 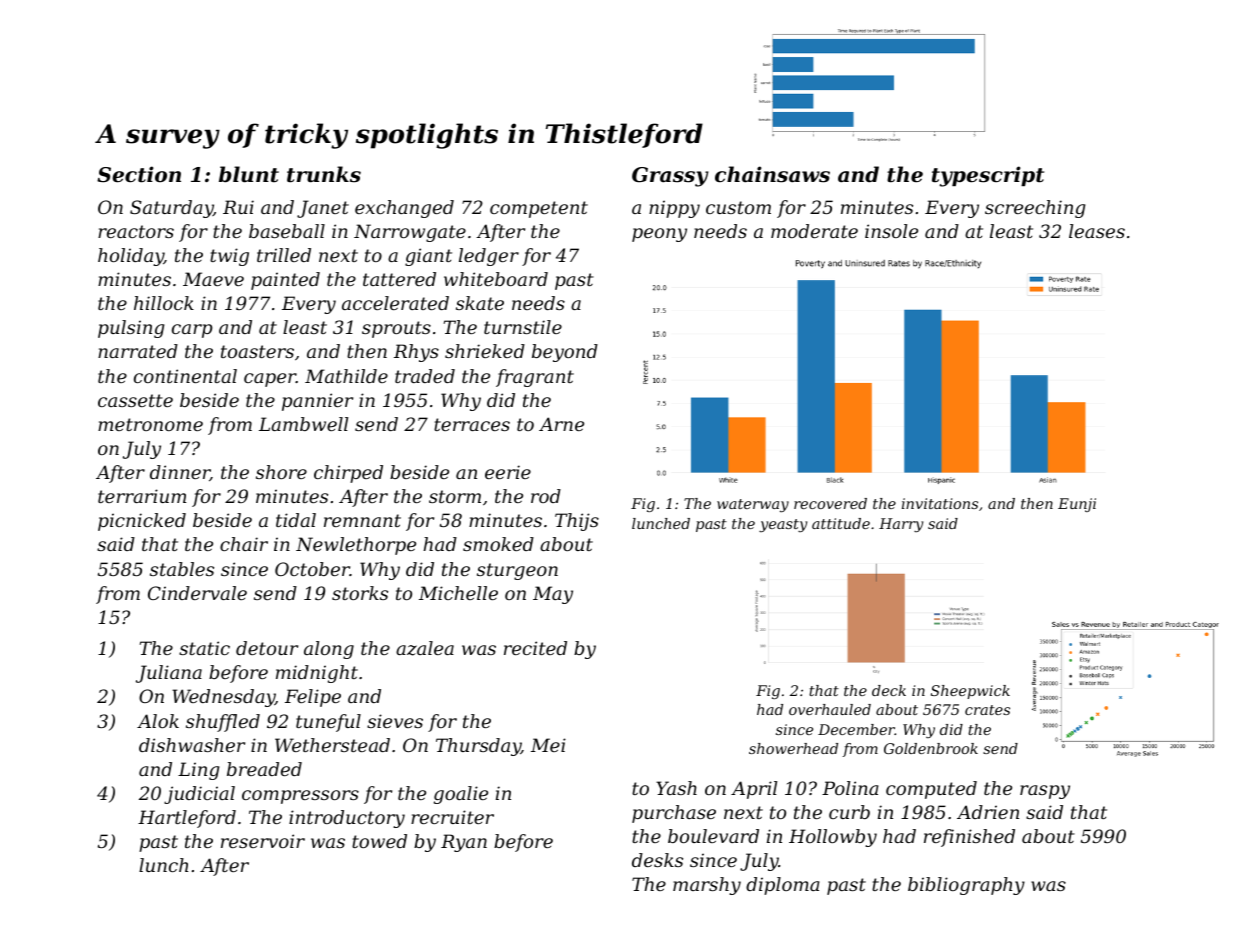 I want to click on Sheepwick, so click(x=970, y=692).
